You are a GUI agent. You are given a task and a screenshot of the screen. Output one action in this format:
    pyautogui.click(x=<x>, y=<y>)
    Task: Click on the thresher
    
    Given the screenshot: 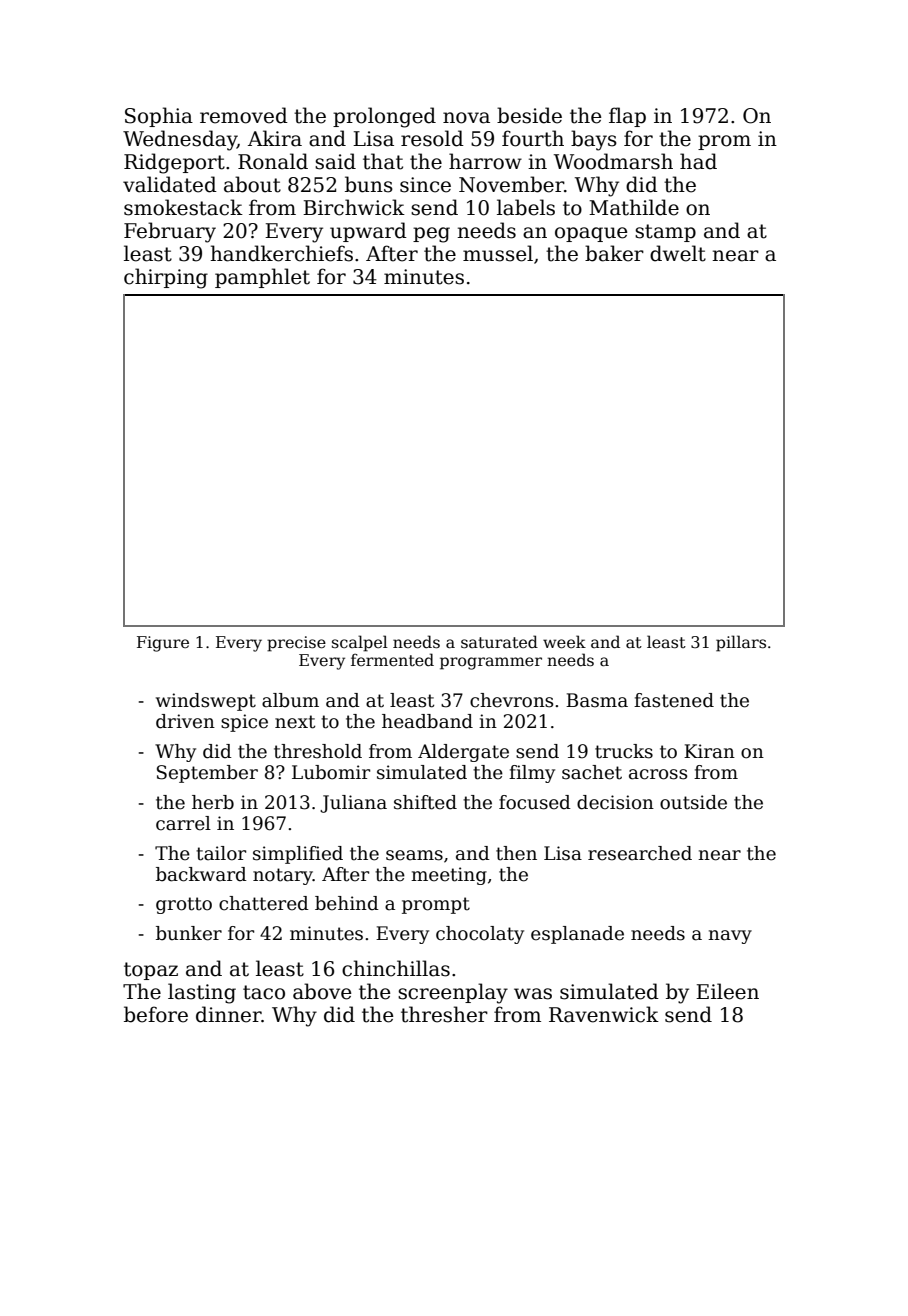 What is the action you would take?
    pyautogui.click(x=444, y=1014)
